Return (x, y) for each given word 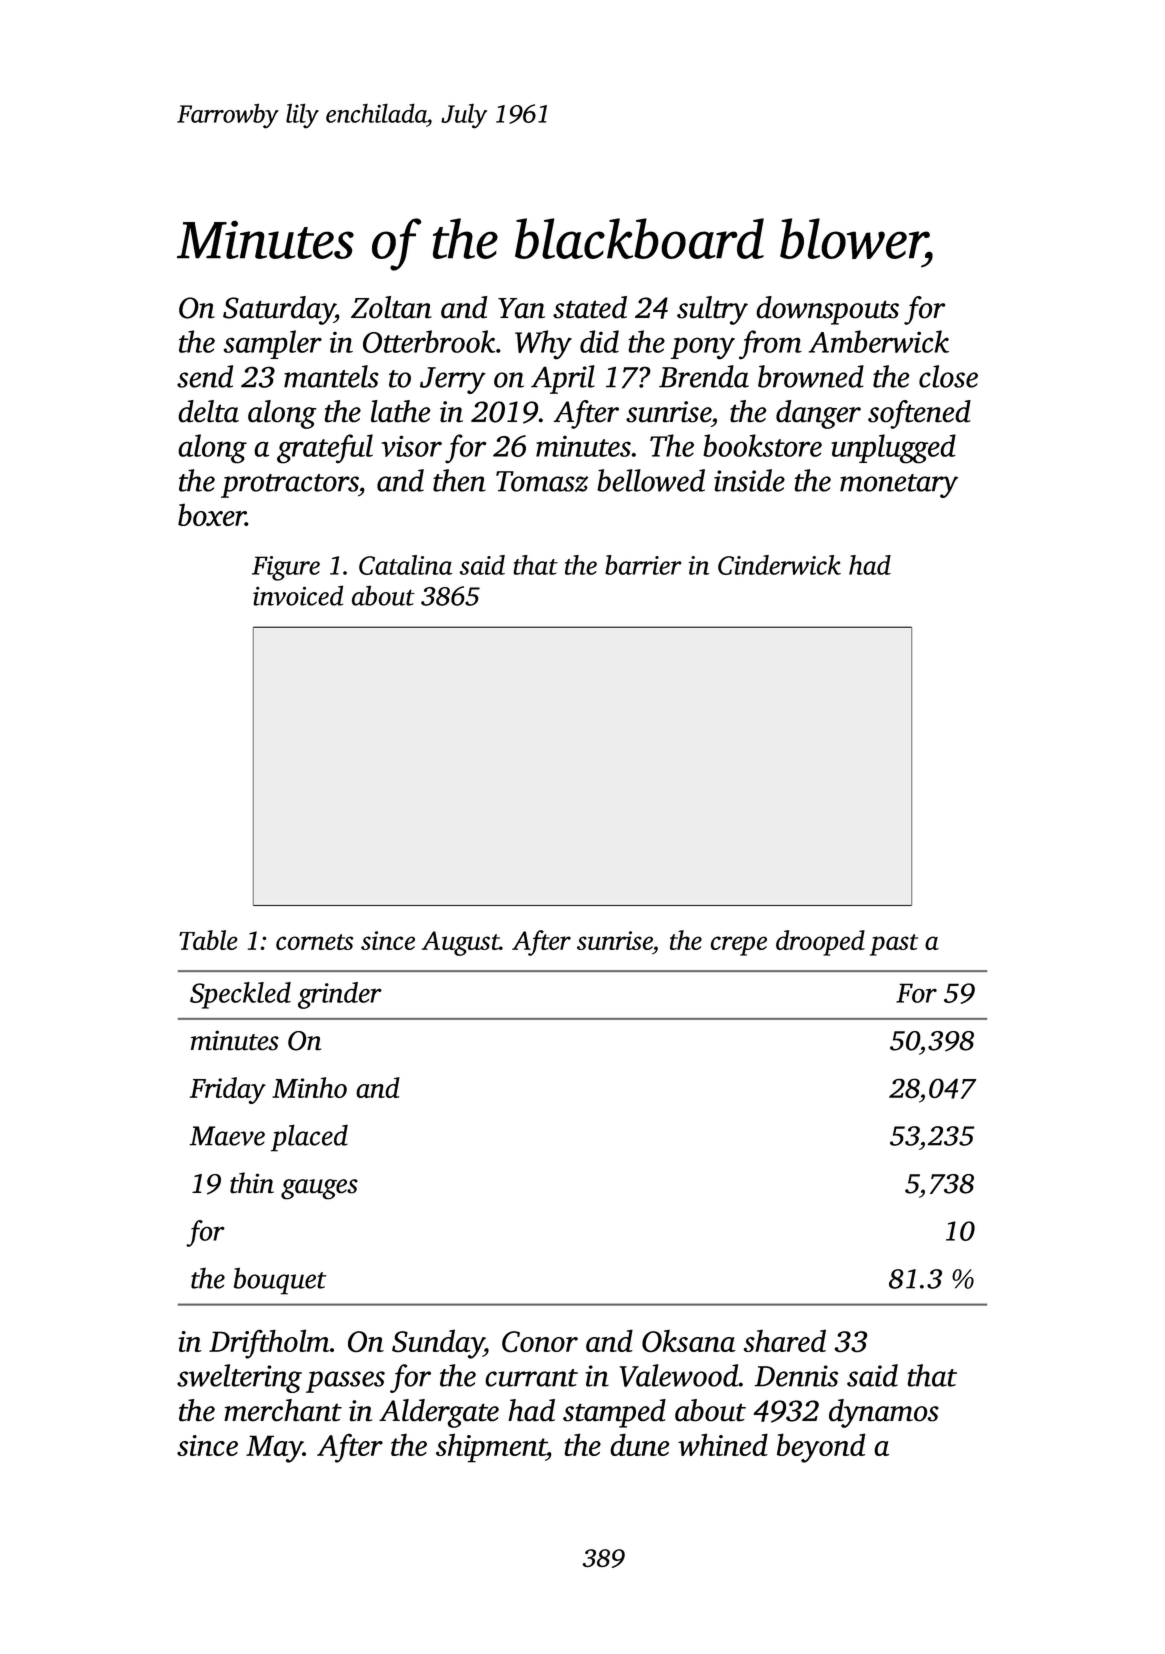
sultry (712, 310)
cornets (315, 942)
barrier (643, 565)
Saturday (279, 310)
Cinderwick (779, 565)
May (274, 1449)
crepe (739, 946)
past (894, 945)
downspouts (827, 310)
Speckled (240, 995)
